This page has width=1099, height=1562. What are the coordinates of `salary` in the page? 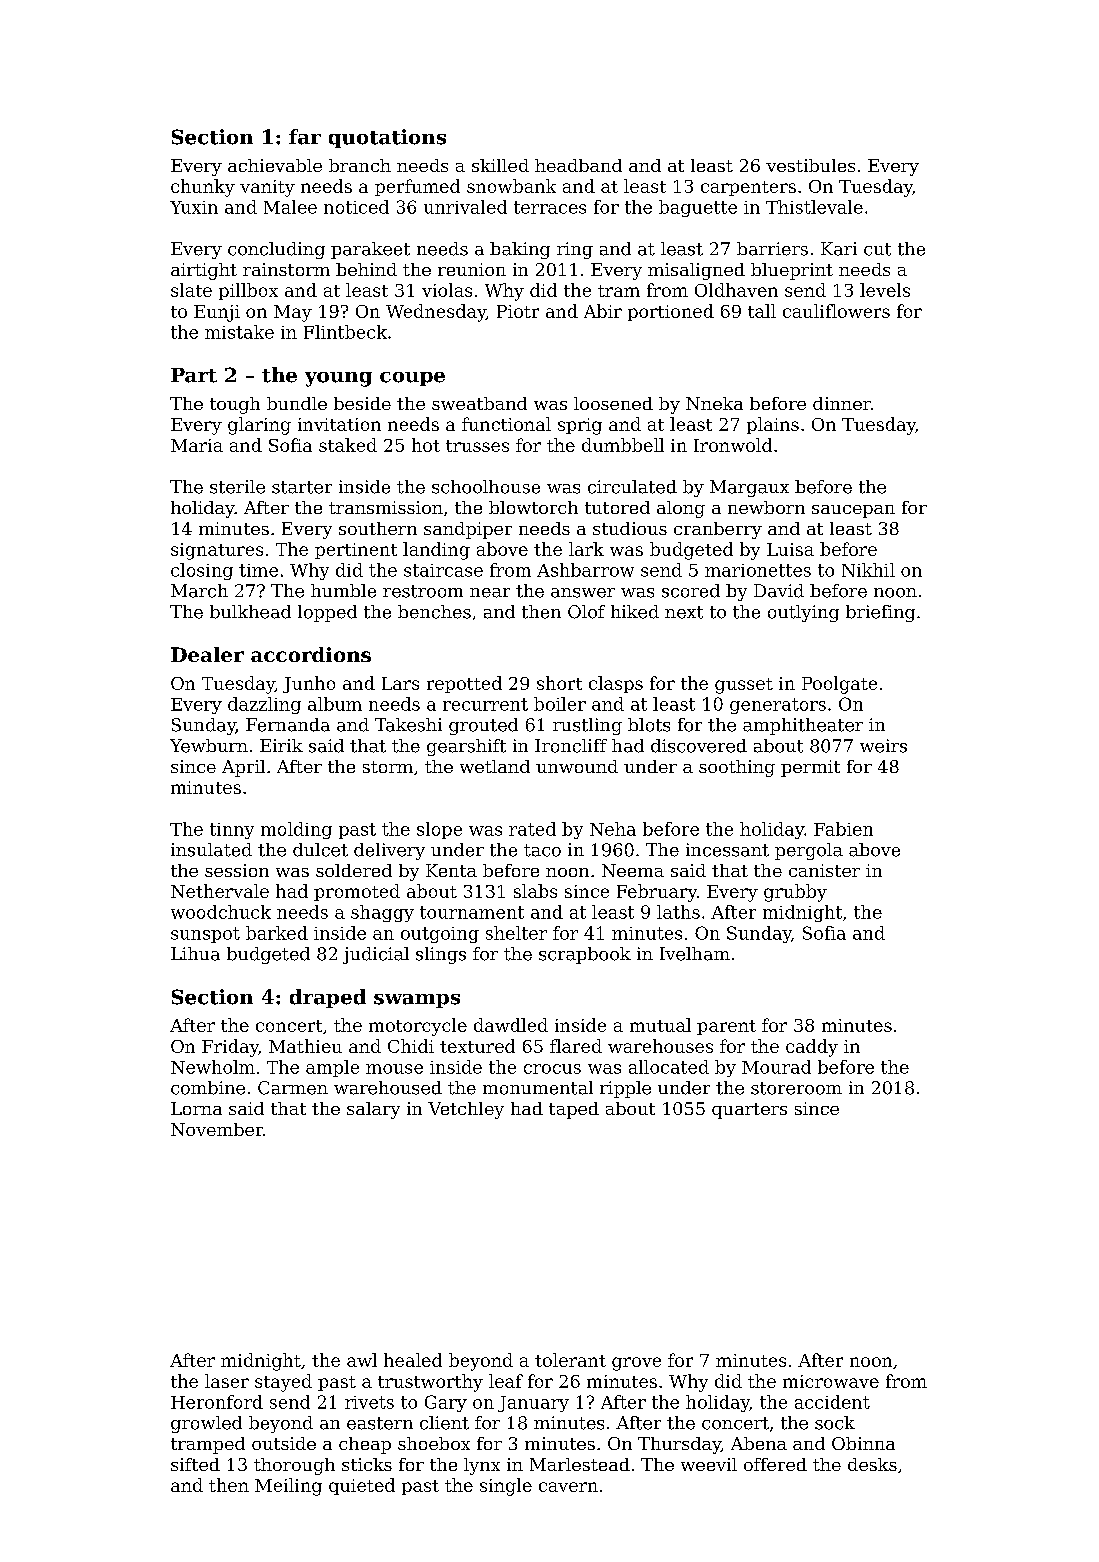 It's located at (373, 1110).
